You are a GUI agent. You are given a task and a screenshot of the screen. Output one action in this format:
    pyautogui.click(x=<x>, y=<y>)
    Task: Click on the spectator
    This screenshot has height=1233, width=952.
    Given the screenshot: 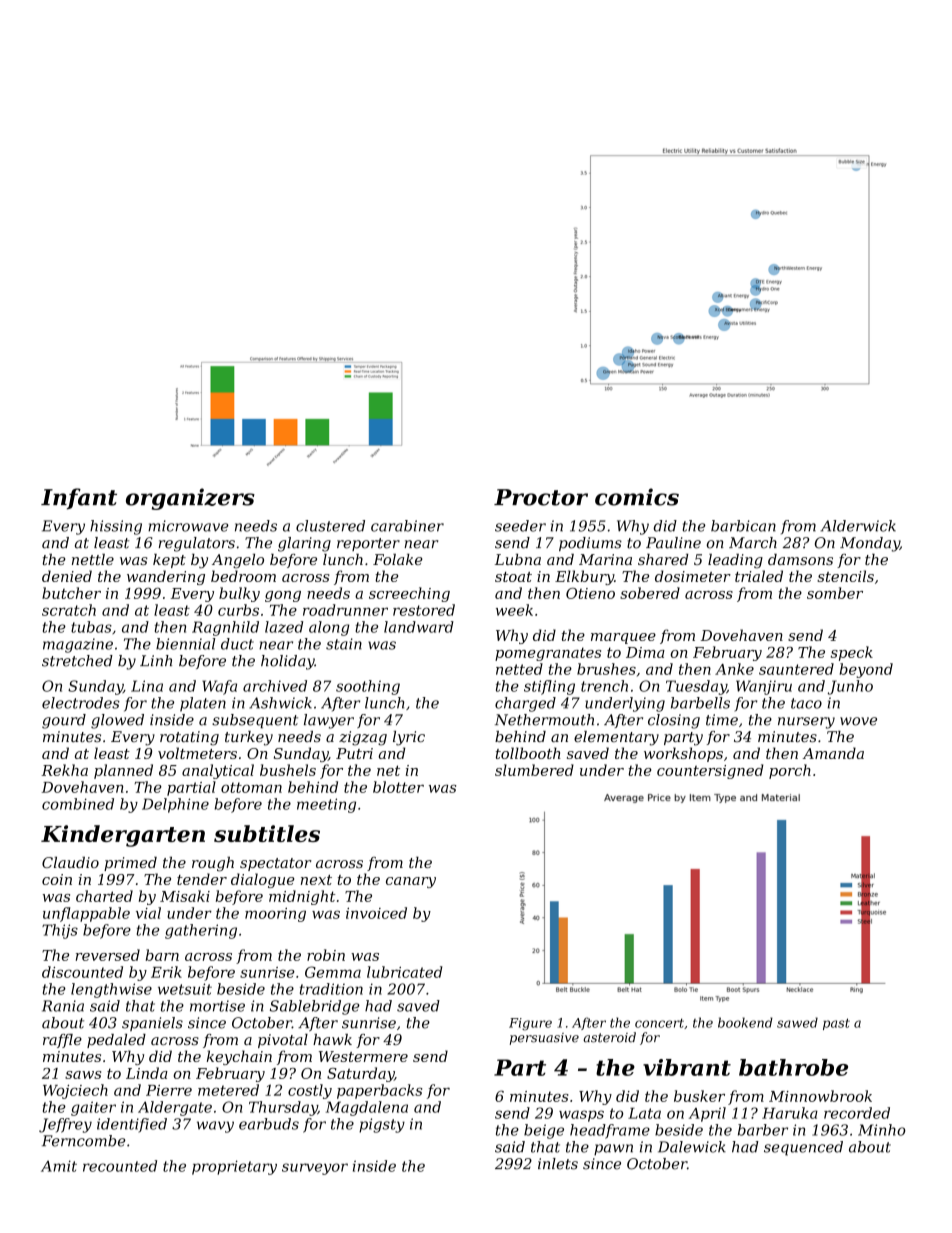 What is the action you would take?
    pyautogui.click(x=276, y=864)
